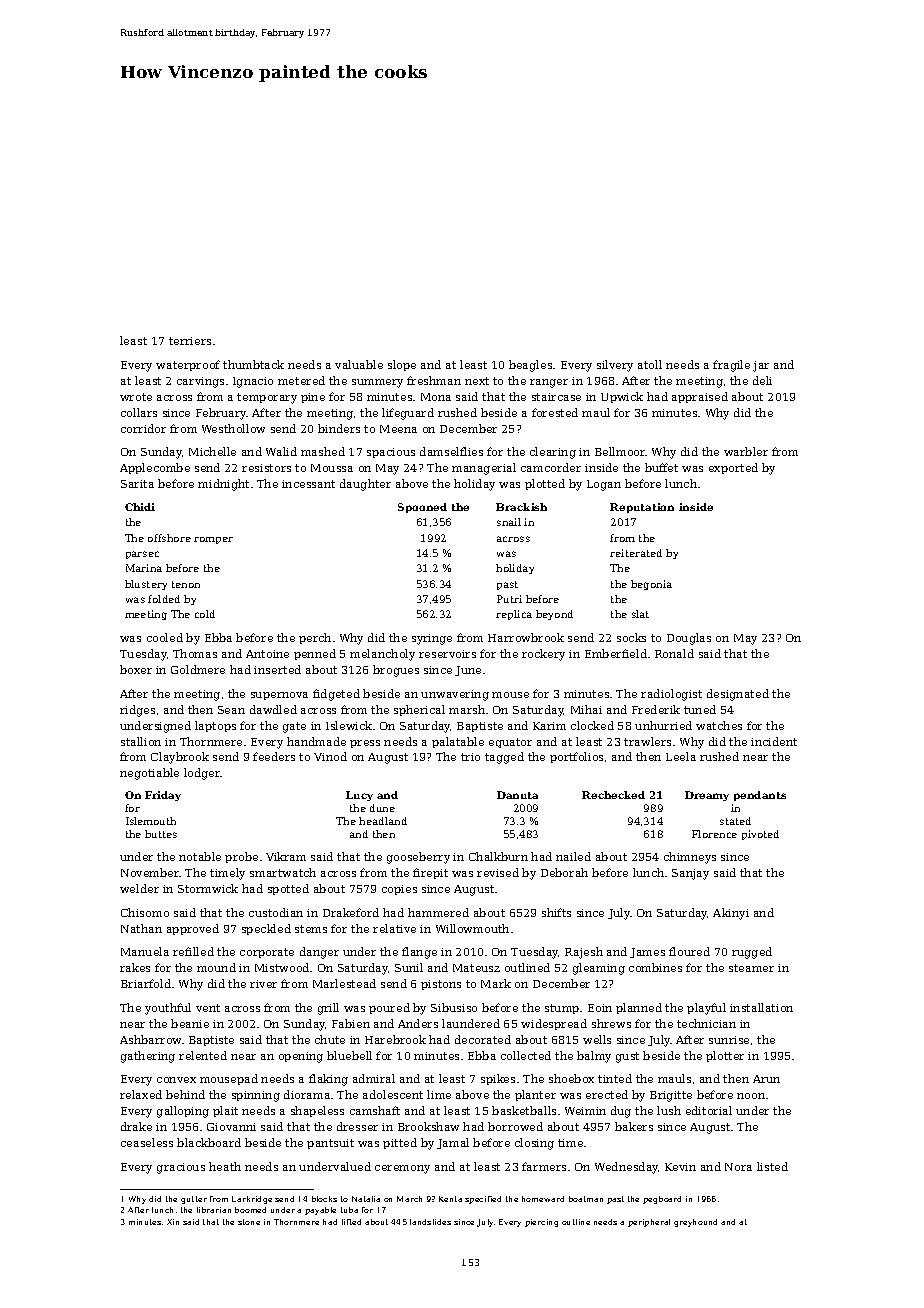  Describe the element at coordinates (647, 953) in the screenshot. I see `James` at that location.
